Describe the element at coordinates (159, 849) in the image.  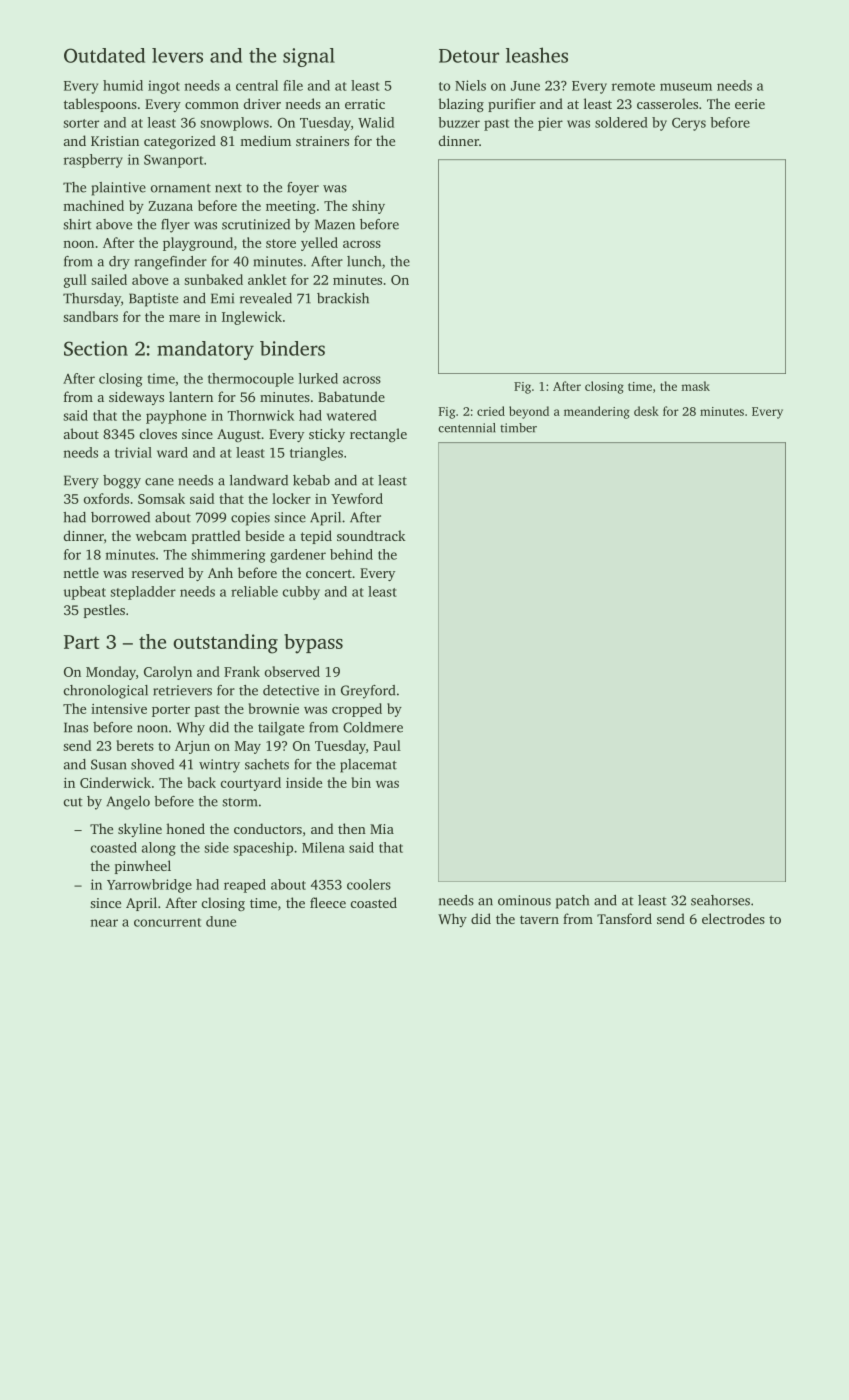
I see `along` at that location.
